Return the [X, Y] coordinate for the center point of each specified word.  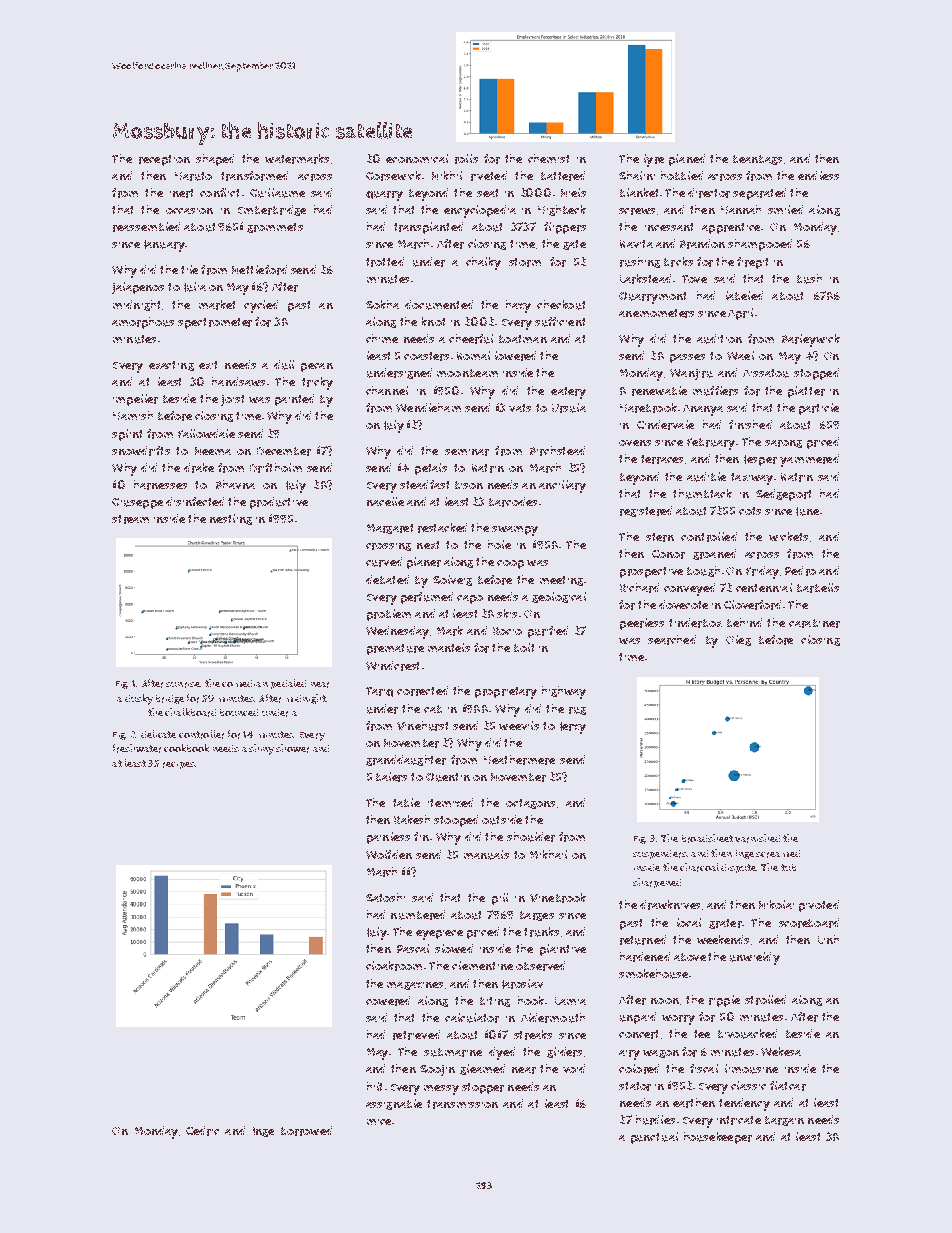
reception [164, 160]
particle [819, 409]
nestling [231, 519]
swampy [515, 531]
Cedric [202, 1131]
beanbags [757, 160]
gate [574, 245]
